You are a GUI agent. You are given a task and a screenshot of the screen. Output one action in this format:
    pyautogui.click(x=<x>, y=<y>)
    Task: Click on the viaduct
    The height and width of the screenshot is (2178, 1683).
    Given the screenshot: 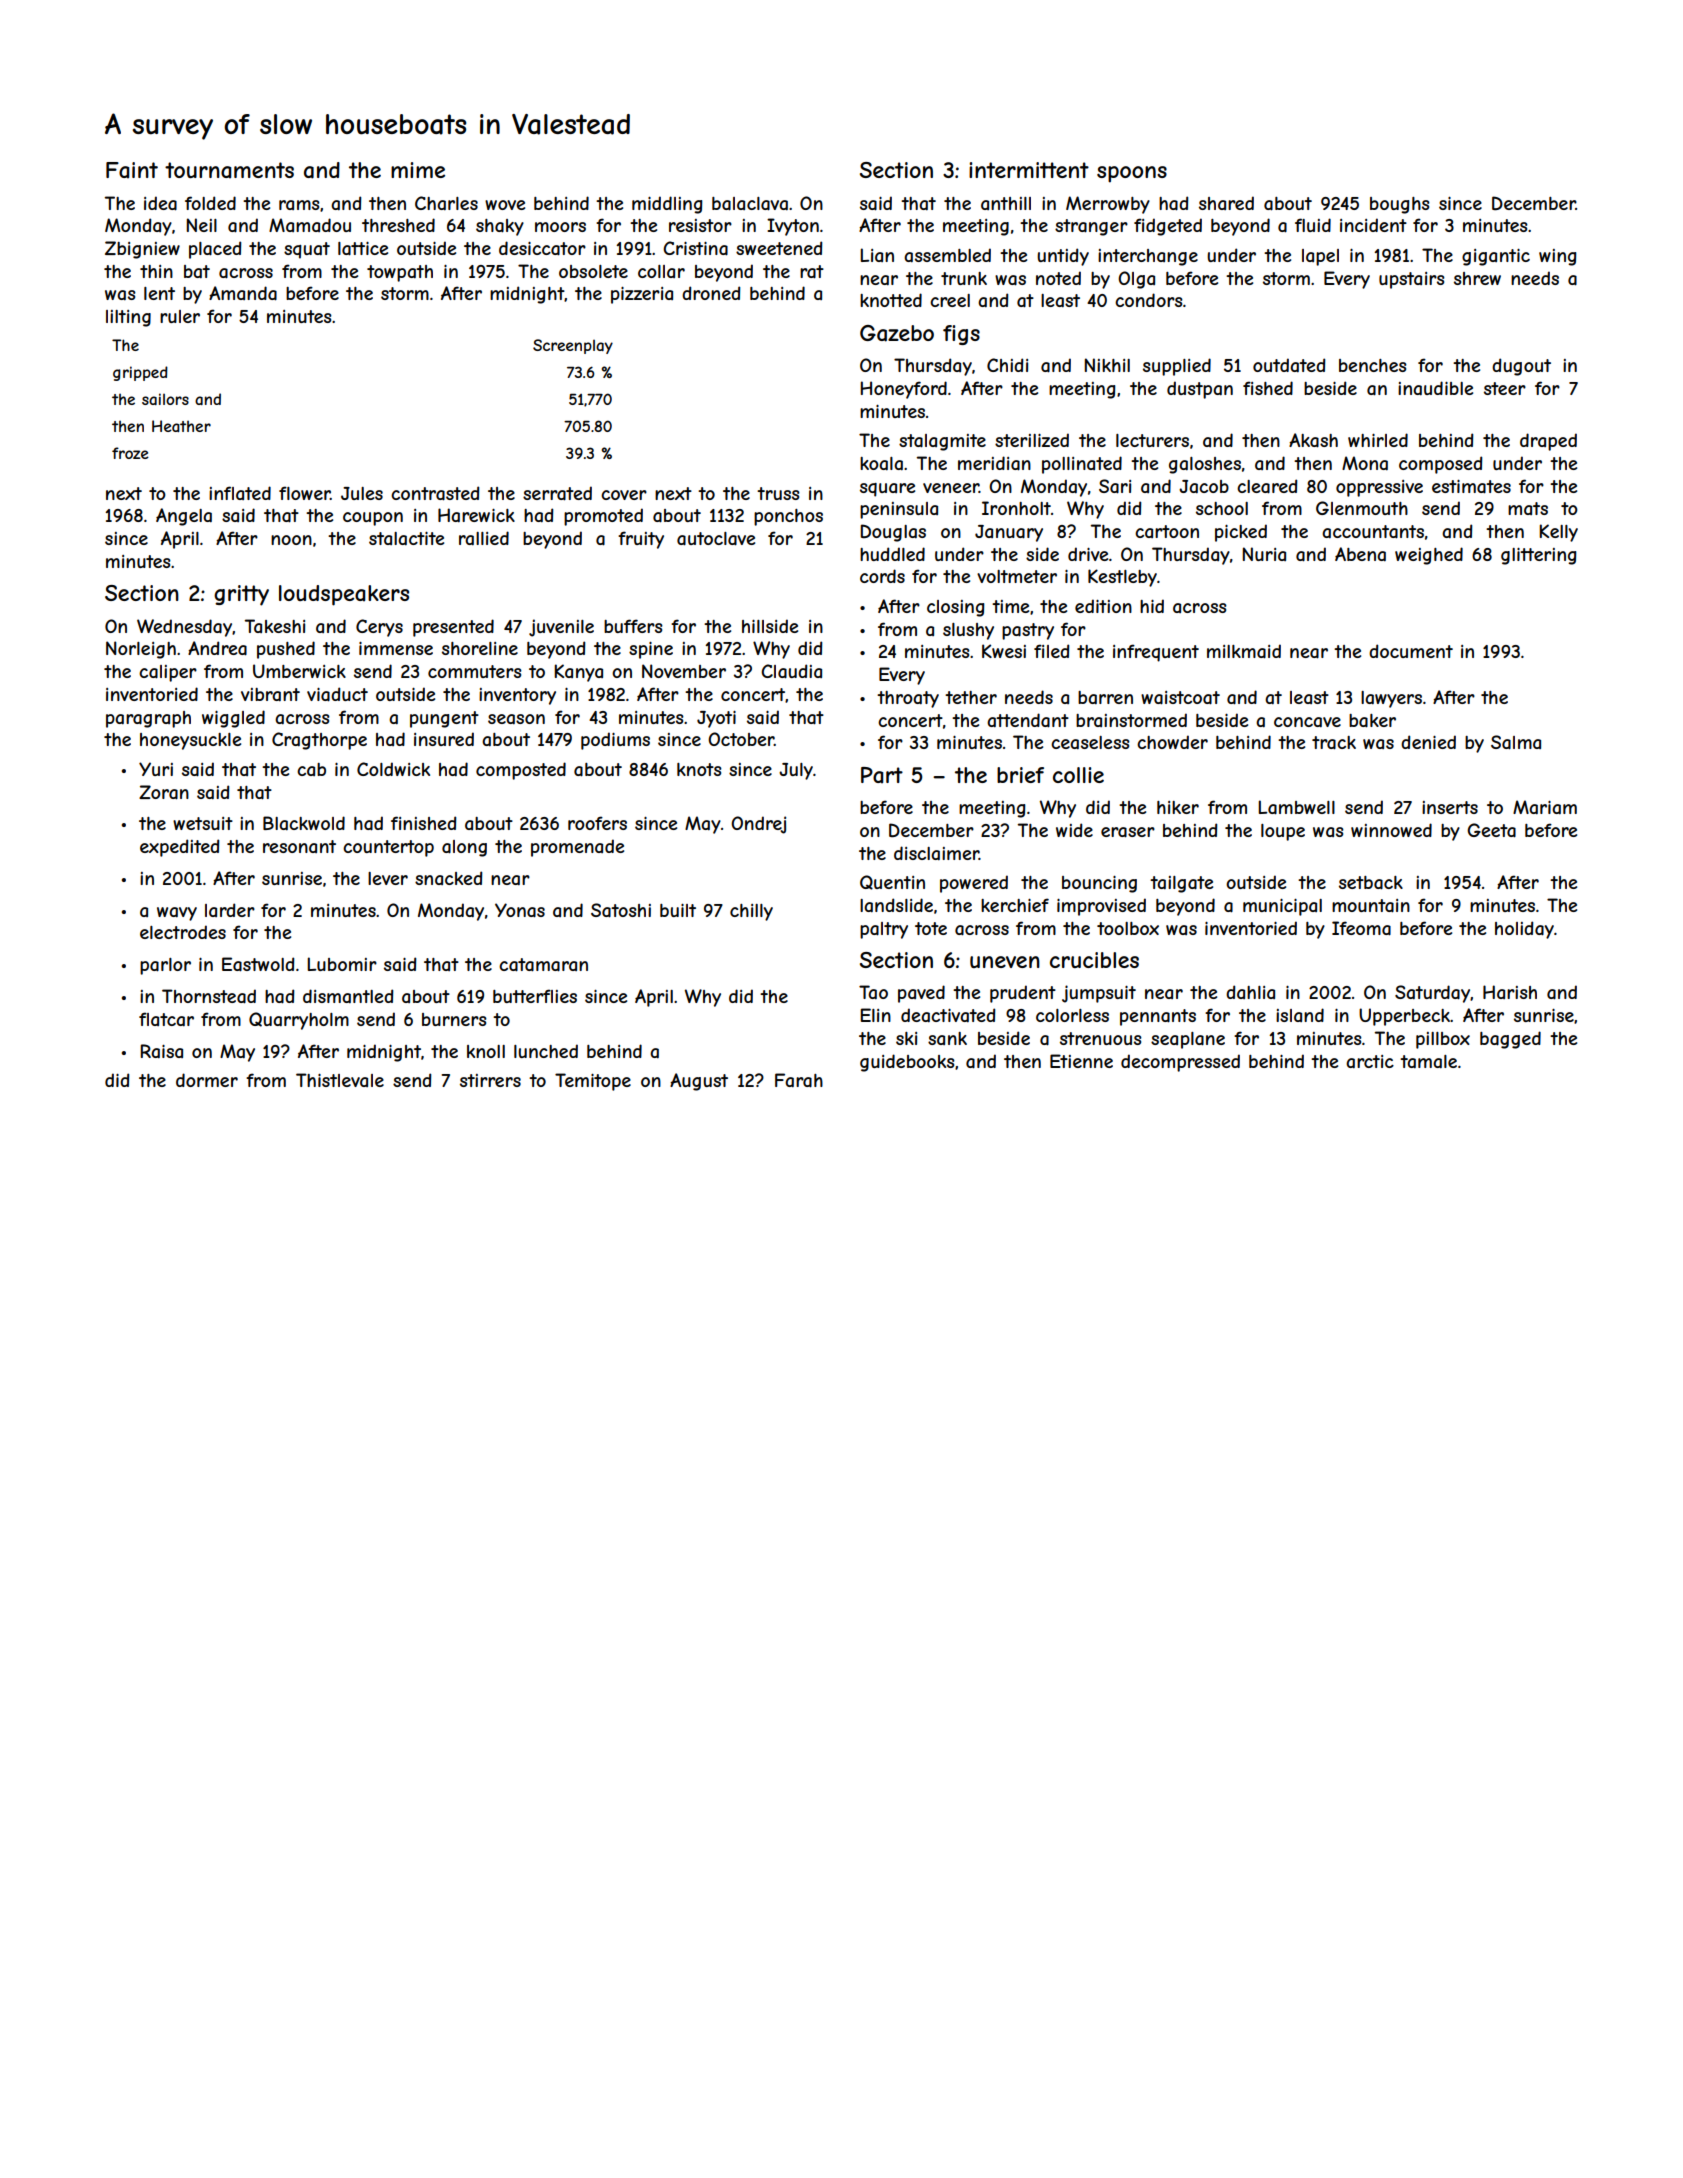 What is the action you would take?
    pyautogui.click(x=337, y=694)
